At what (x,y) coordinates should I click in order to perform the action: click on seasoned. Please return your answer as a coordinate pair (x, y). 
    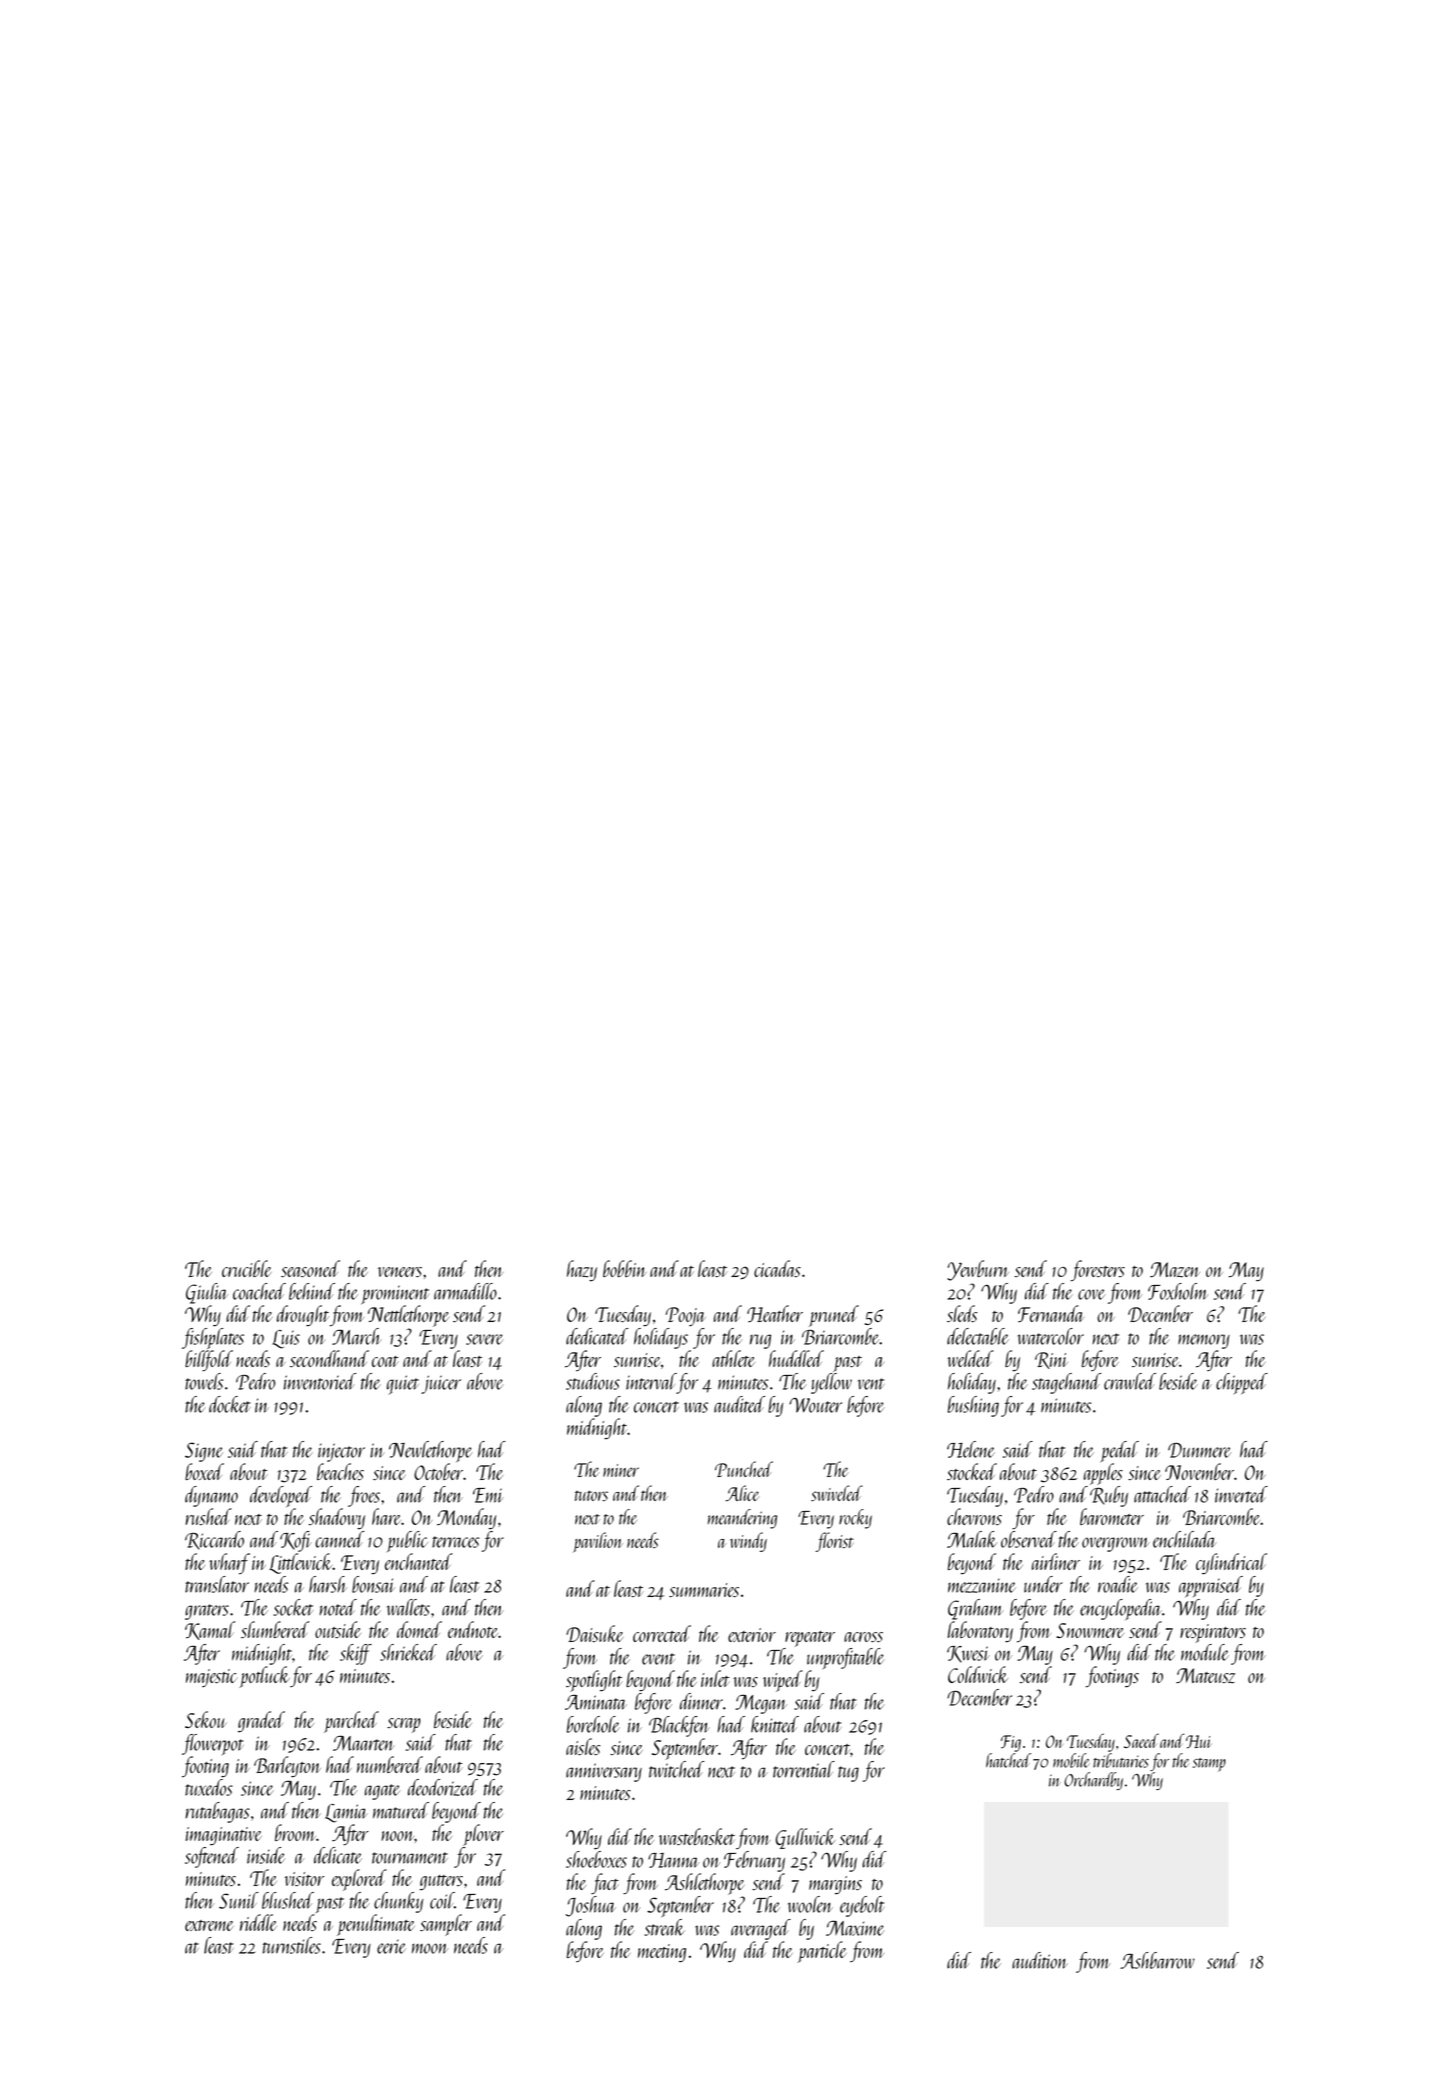
    Looking at the image, I should click on (310, 1268).
